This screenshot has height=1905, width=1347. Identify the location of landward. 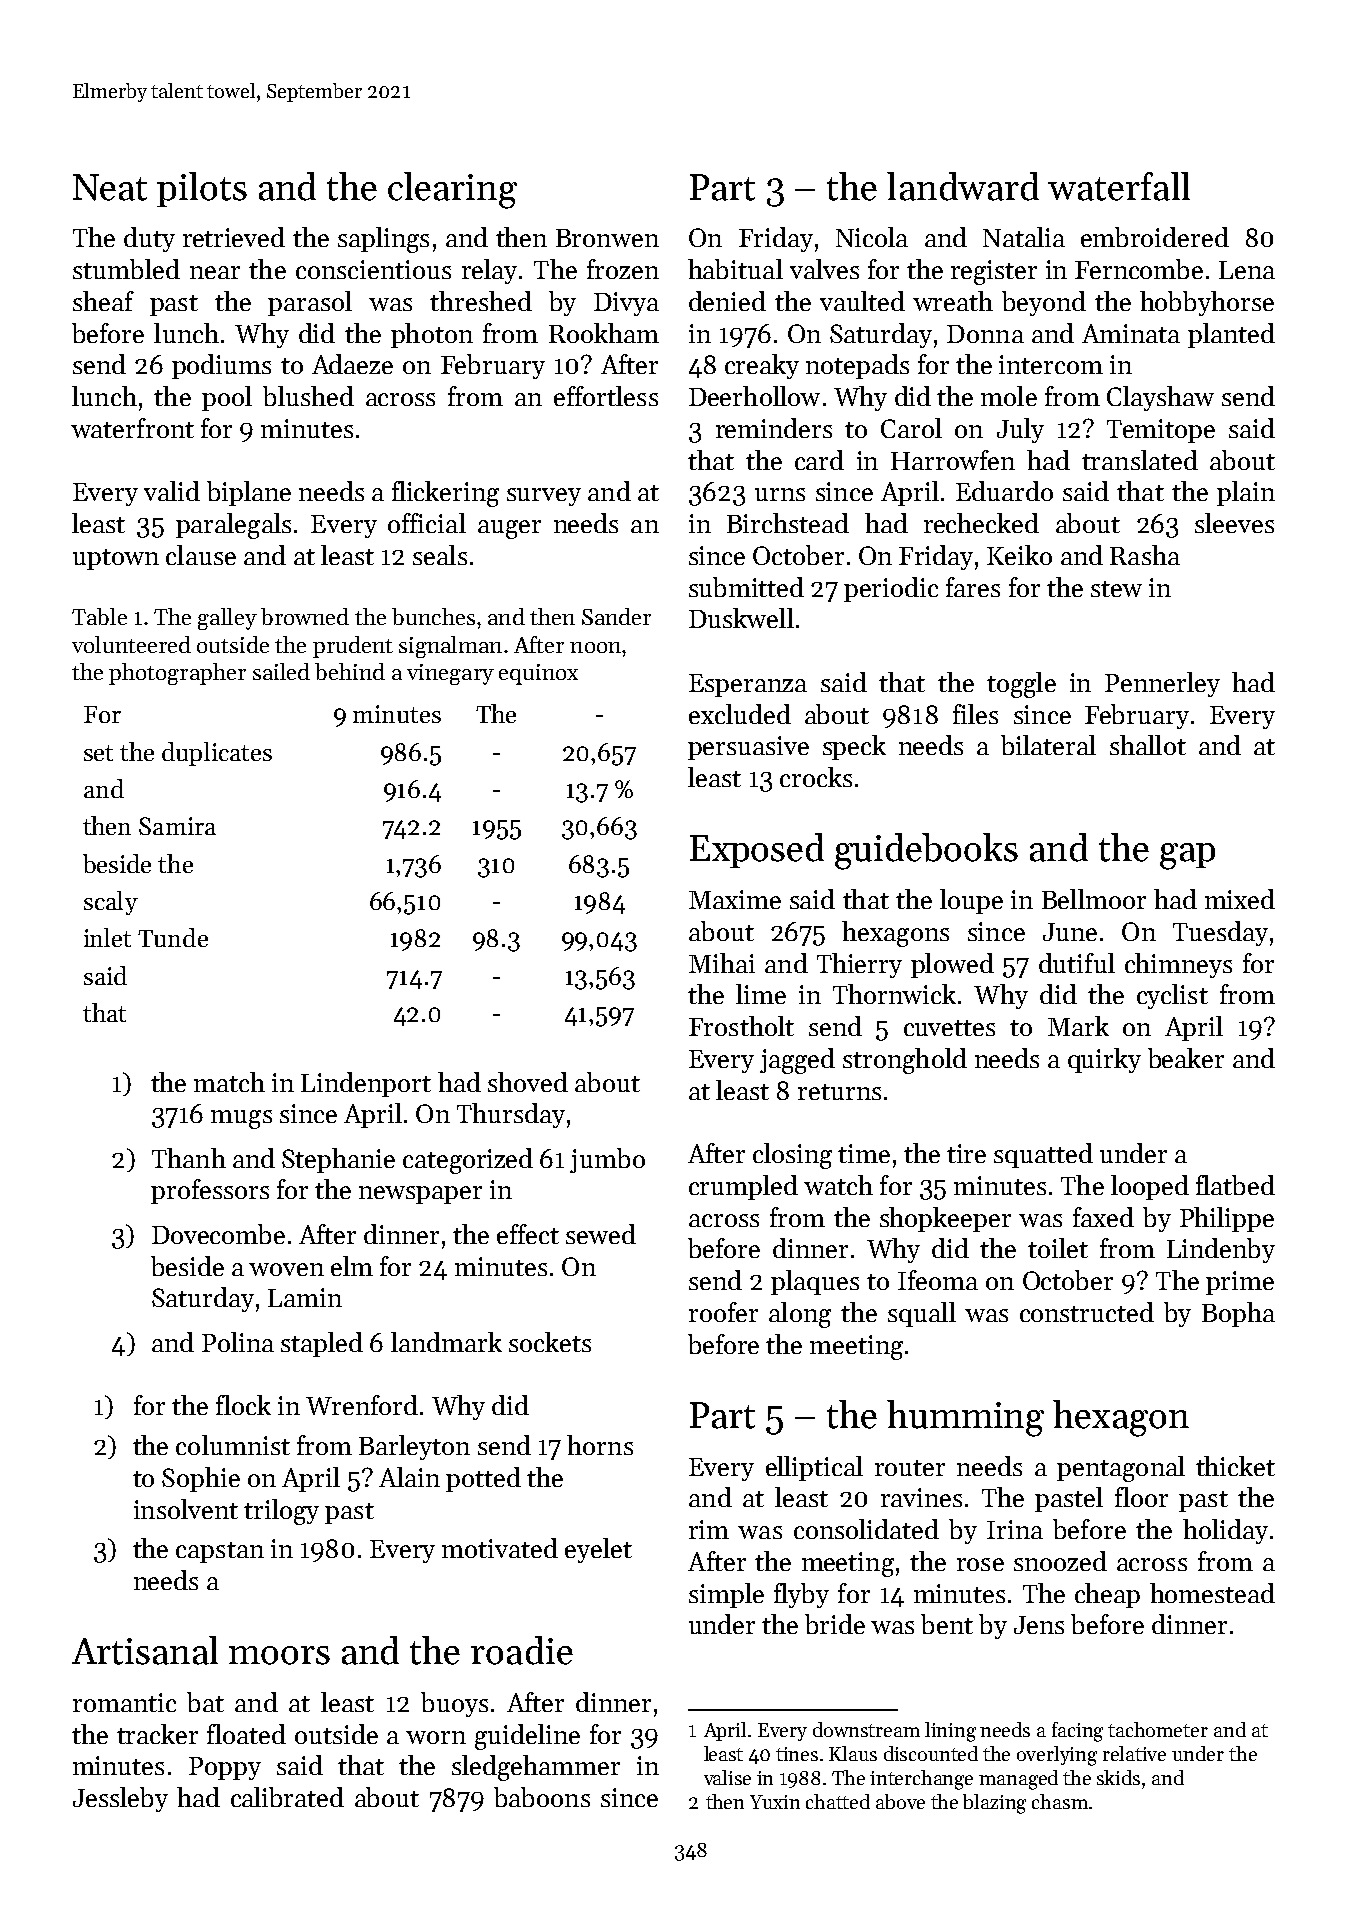
(963, 186).
